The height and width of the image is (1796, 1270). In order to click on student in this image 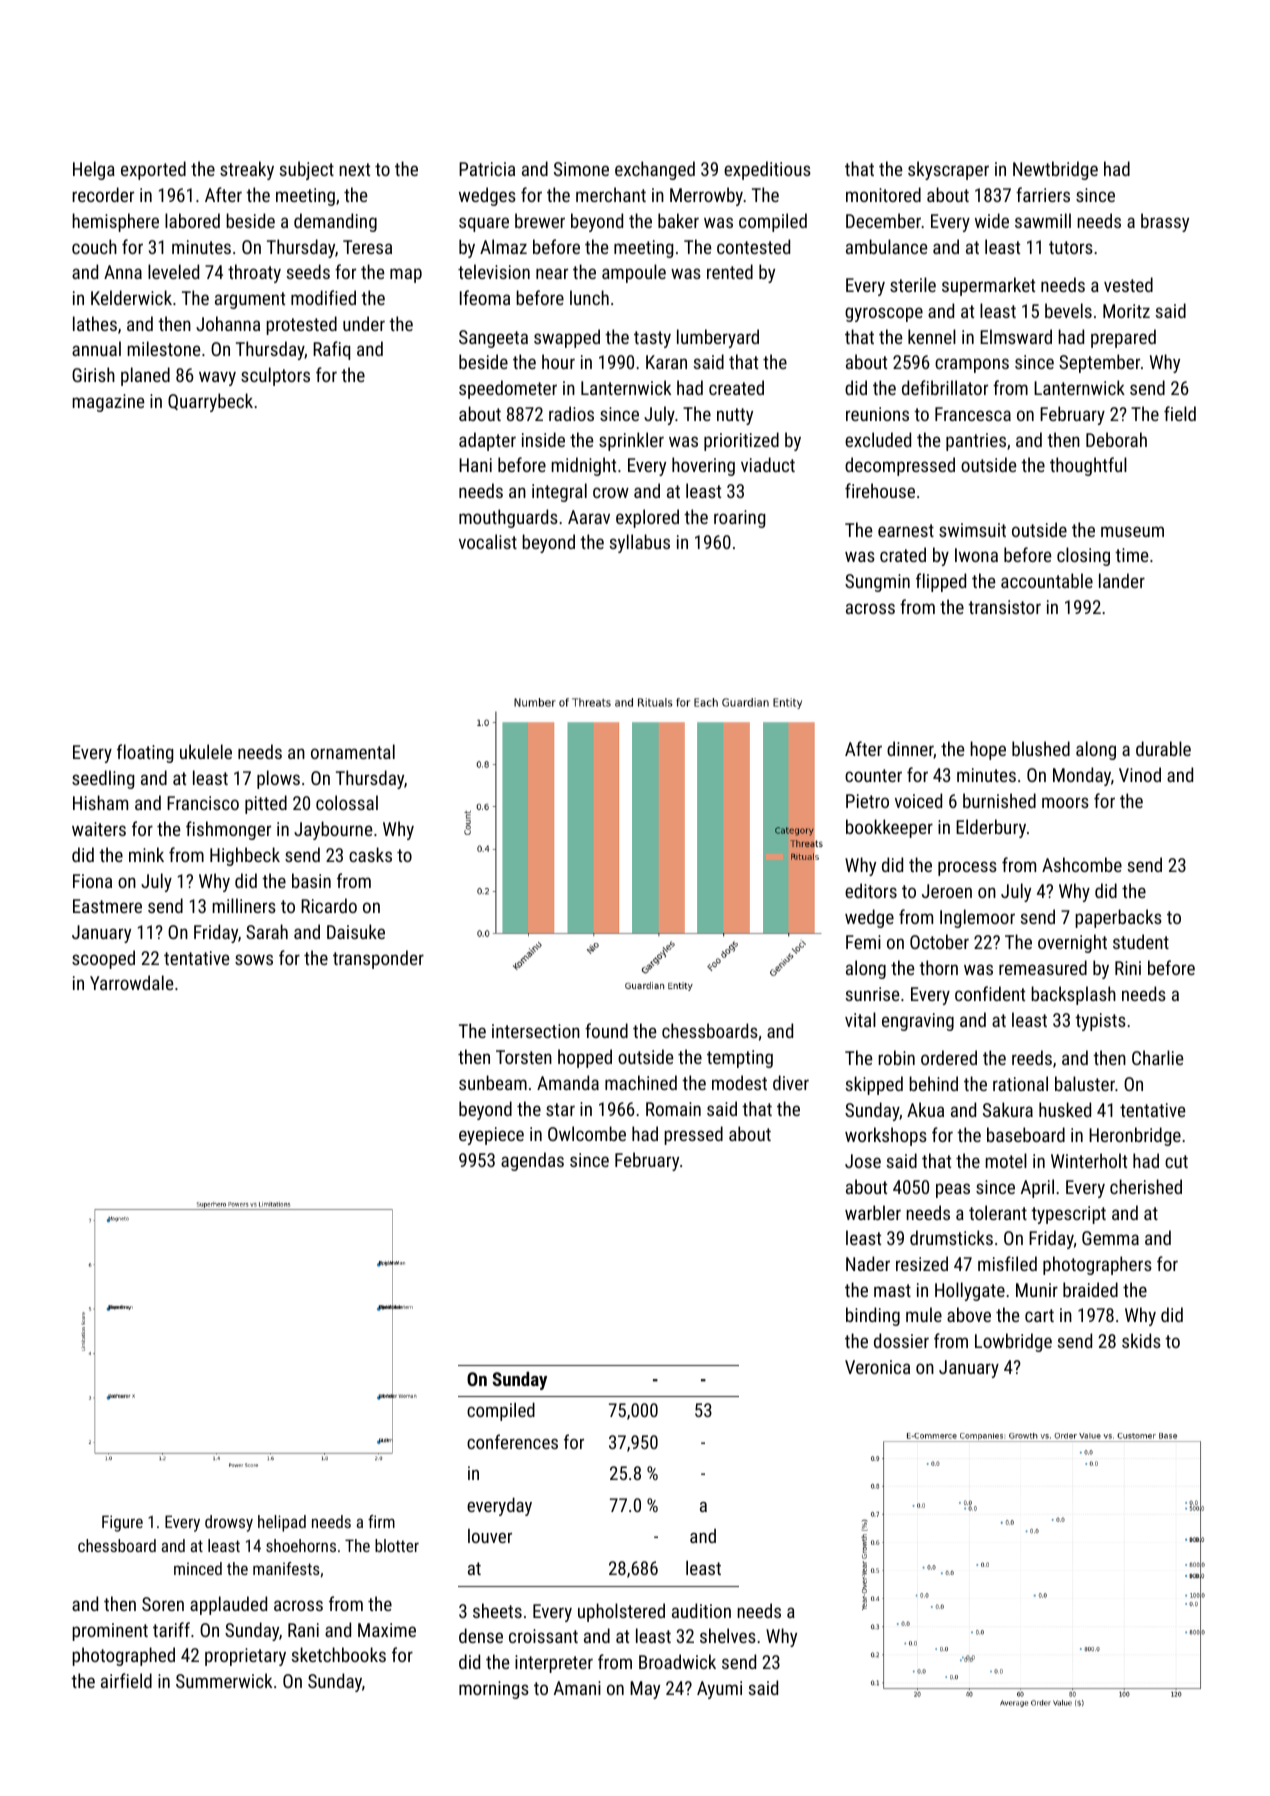, I will do `click(1141, 941)`.
